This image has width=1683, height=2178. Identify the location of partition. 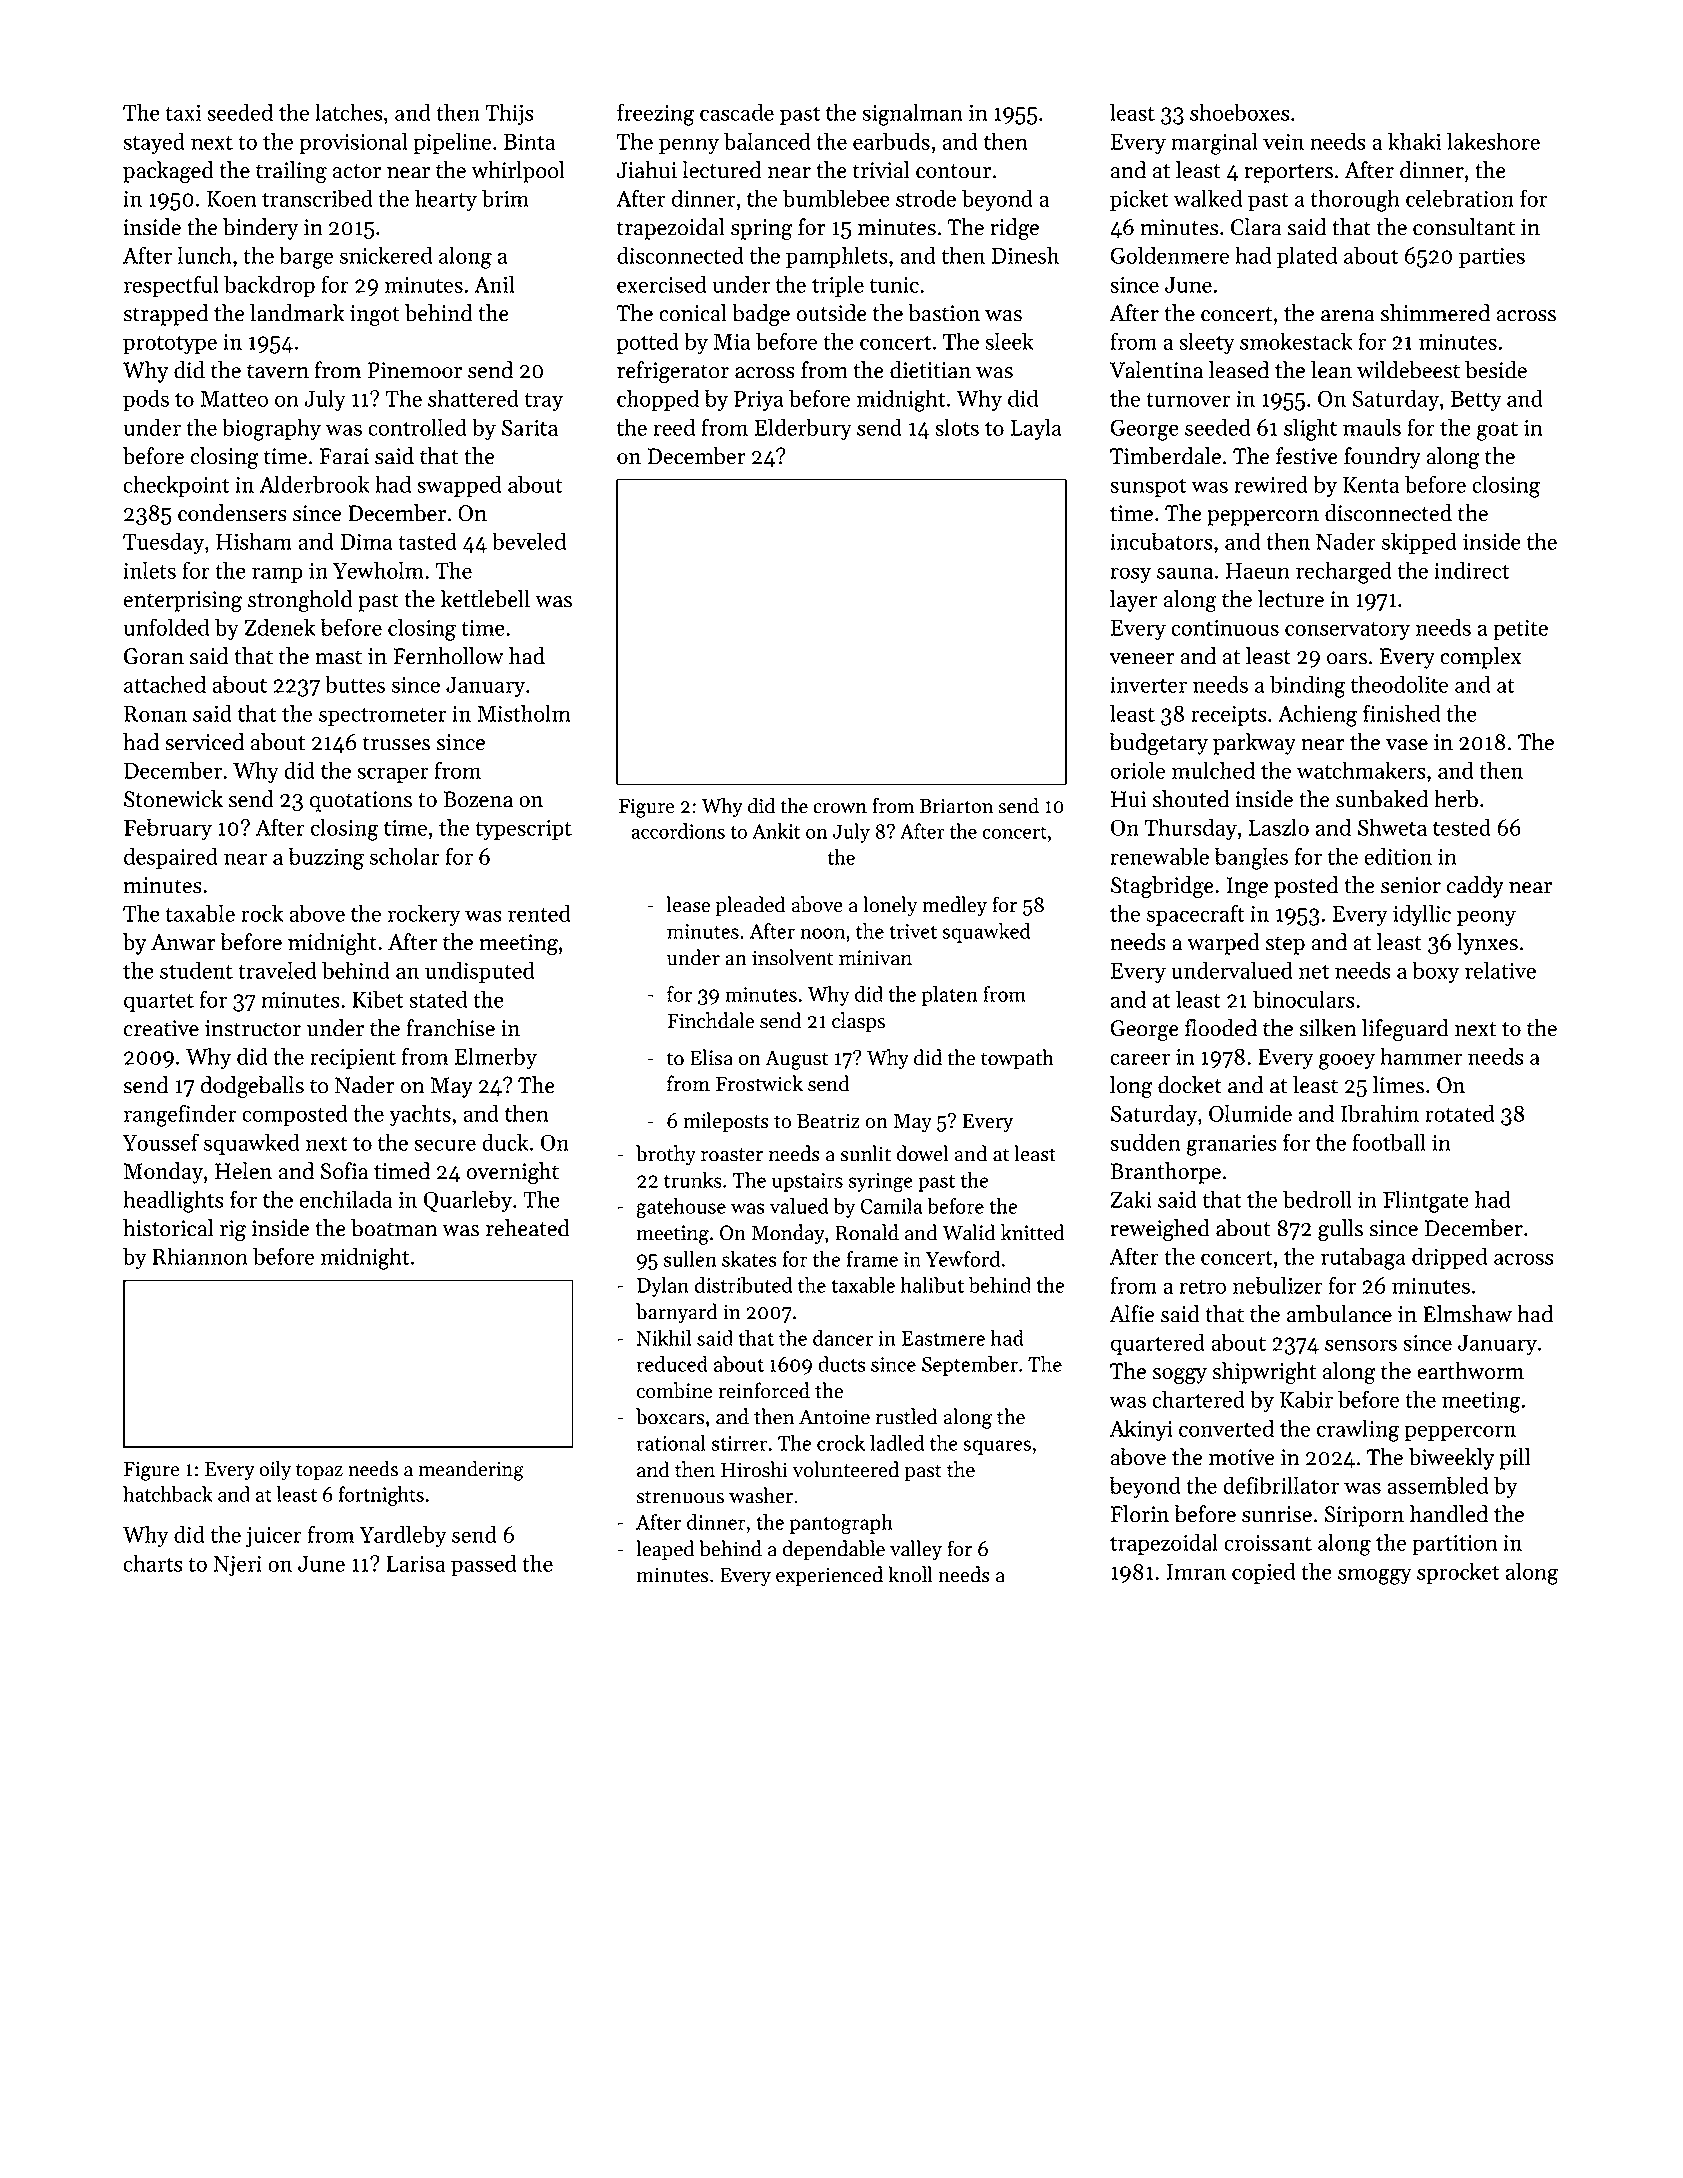
(1454, 1544).
